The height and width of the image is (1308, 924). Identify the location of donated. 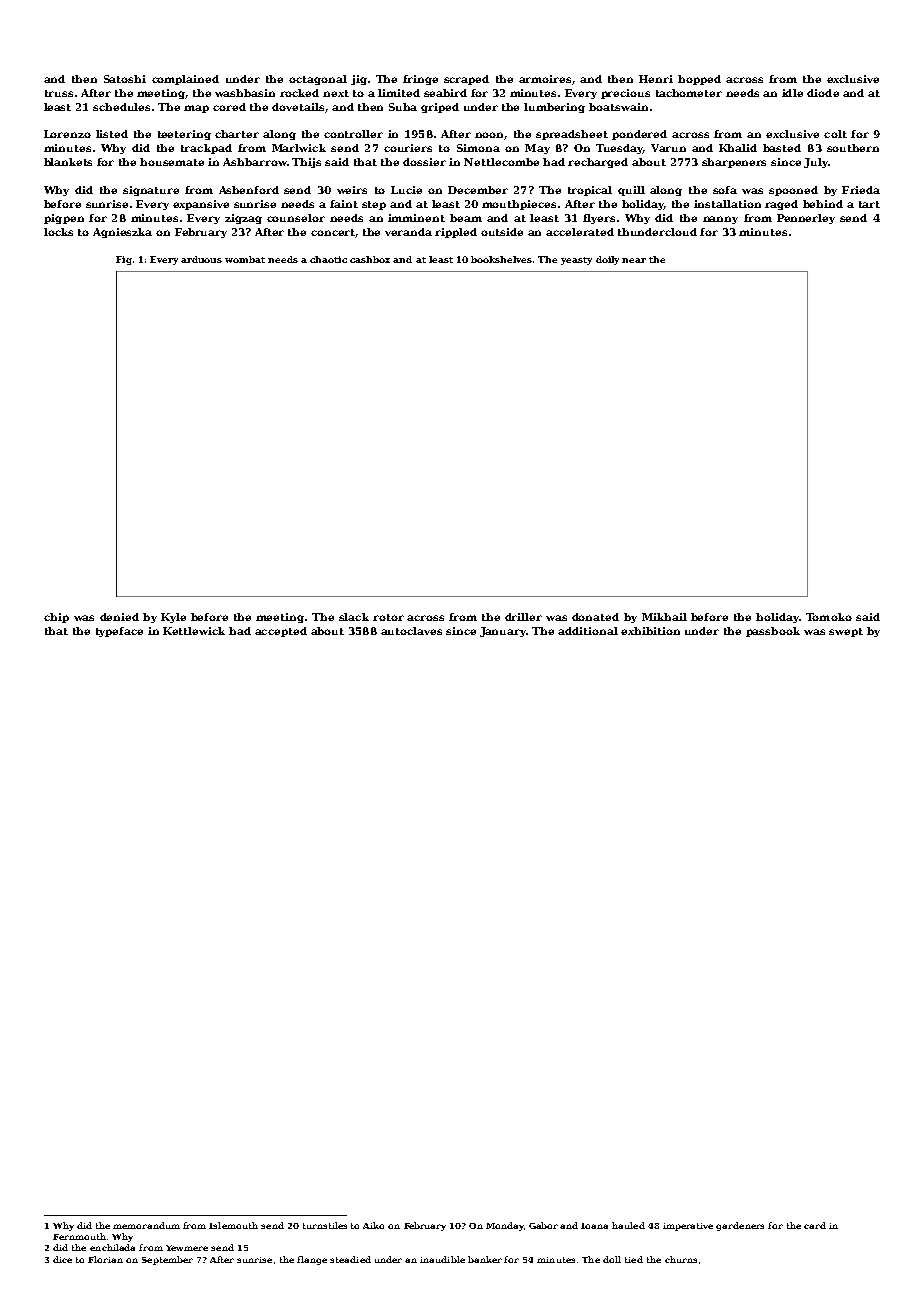
(595, 617).
